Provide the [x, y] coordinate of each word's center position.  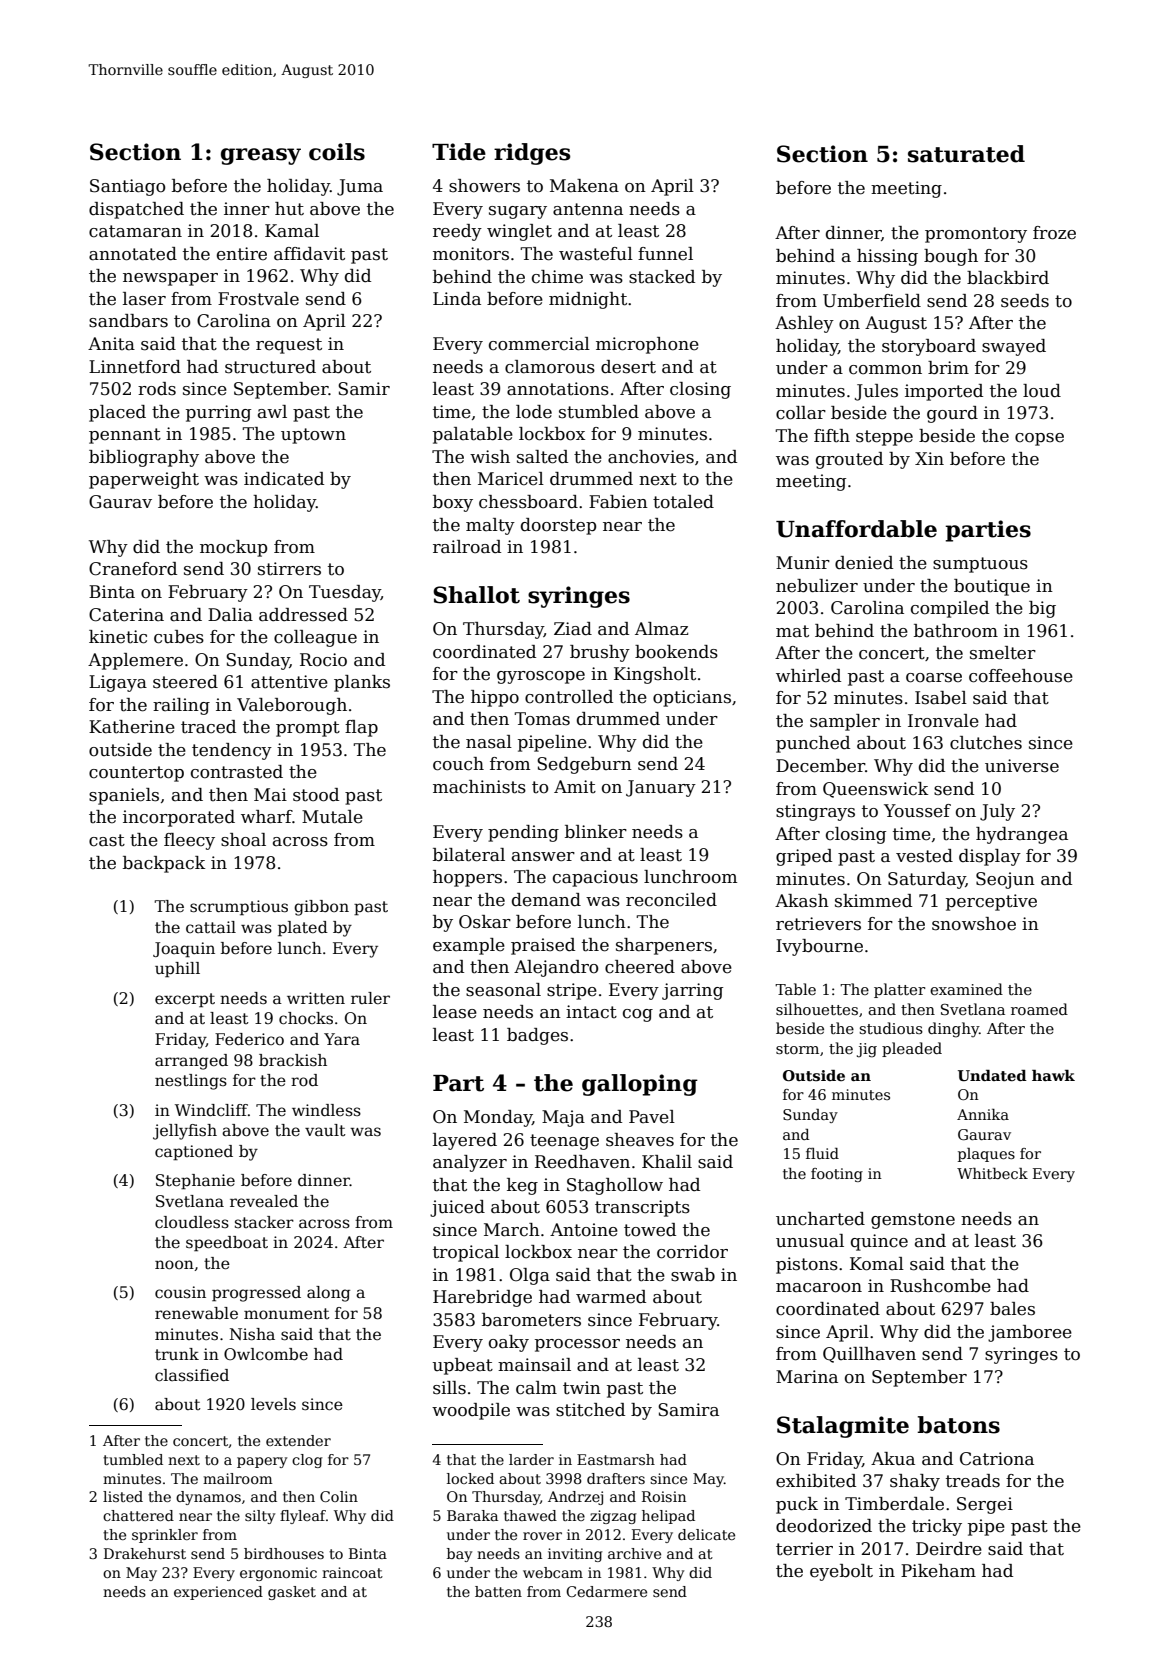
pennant [125, 436]
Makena [584, 186]
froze [1054, 233]
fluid [822, 1153]
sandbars [128, 321]
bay [459, 1555]
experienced [218, 1593]
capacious [595, 878]
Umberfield [872, 301]
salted [542, 457]
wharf [266, 817]
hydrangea [1022, 835]
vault [325, 1130]
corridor [692, 1252]
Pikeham [938, 1571]
